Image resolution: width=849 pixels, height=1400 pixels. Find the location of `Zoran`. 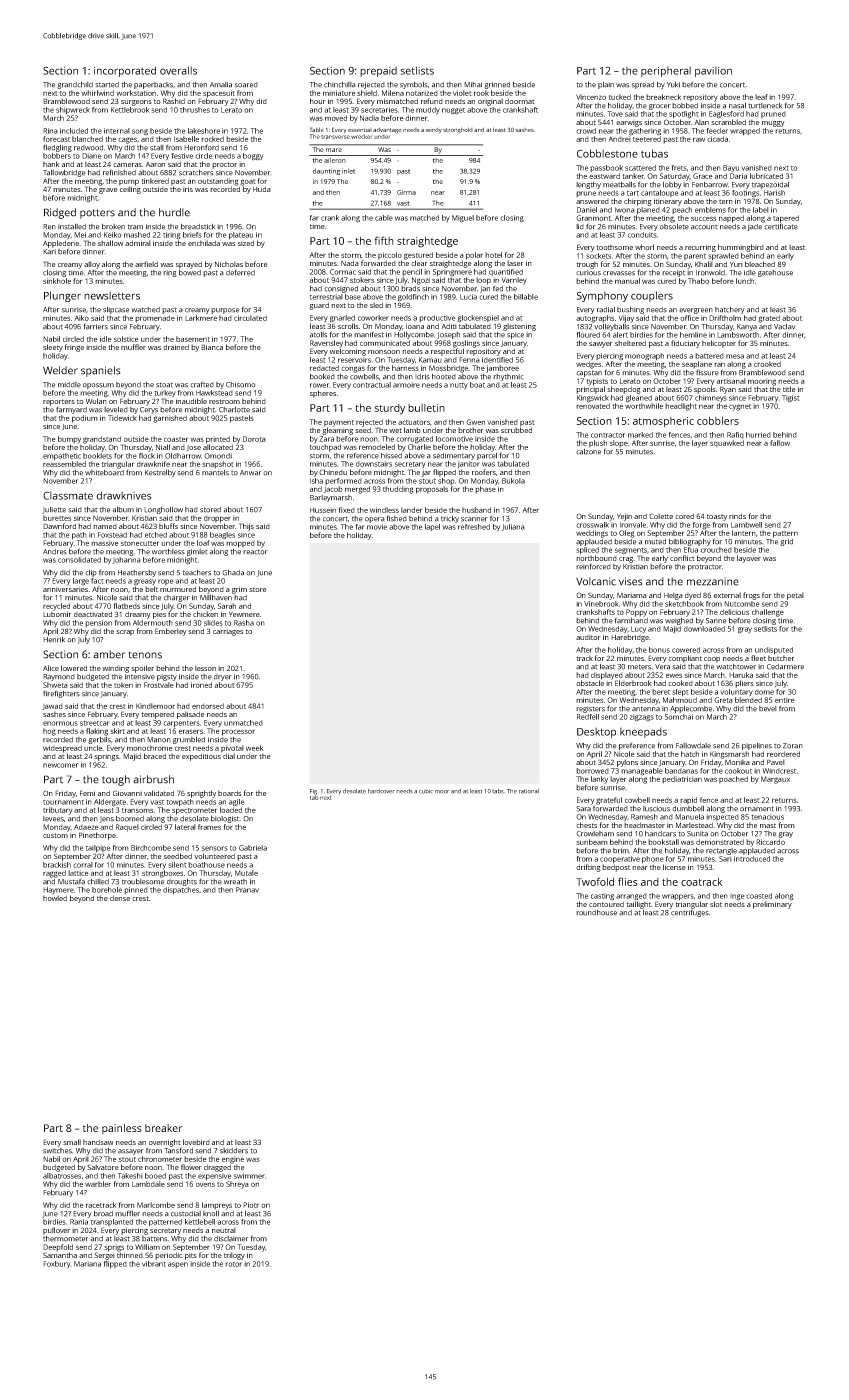

Zoran is located at coordinates (793, 746).
